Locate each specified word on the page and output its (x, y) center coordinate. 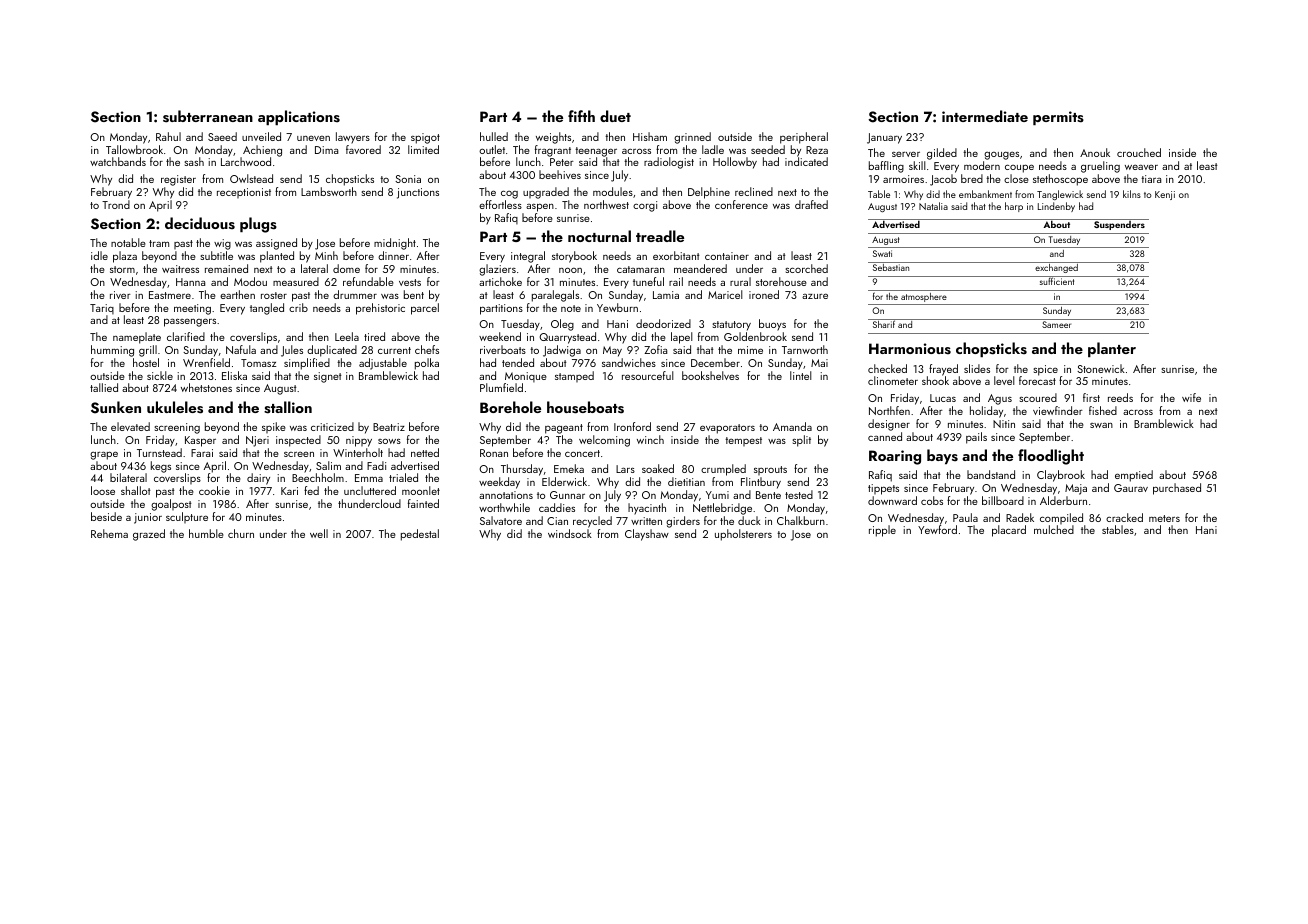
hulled (494, 136)
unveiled (261, 136)
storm (122, 269)
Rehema (109, 533)
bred (972, 178)
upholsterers (743, 535)
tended (518, 362)
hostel (146, 362)
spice (1046, 370)
